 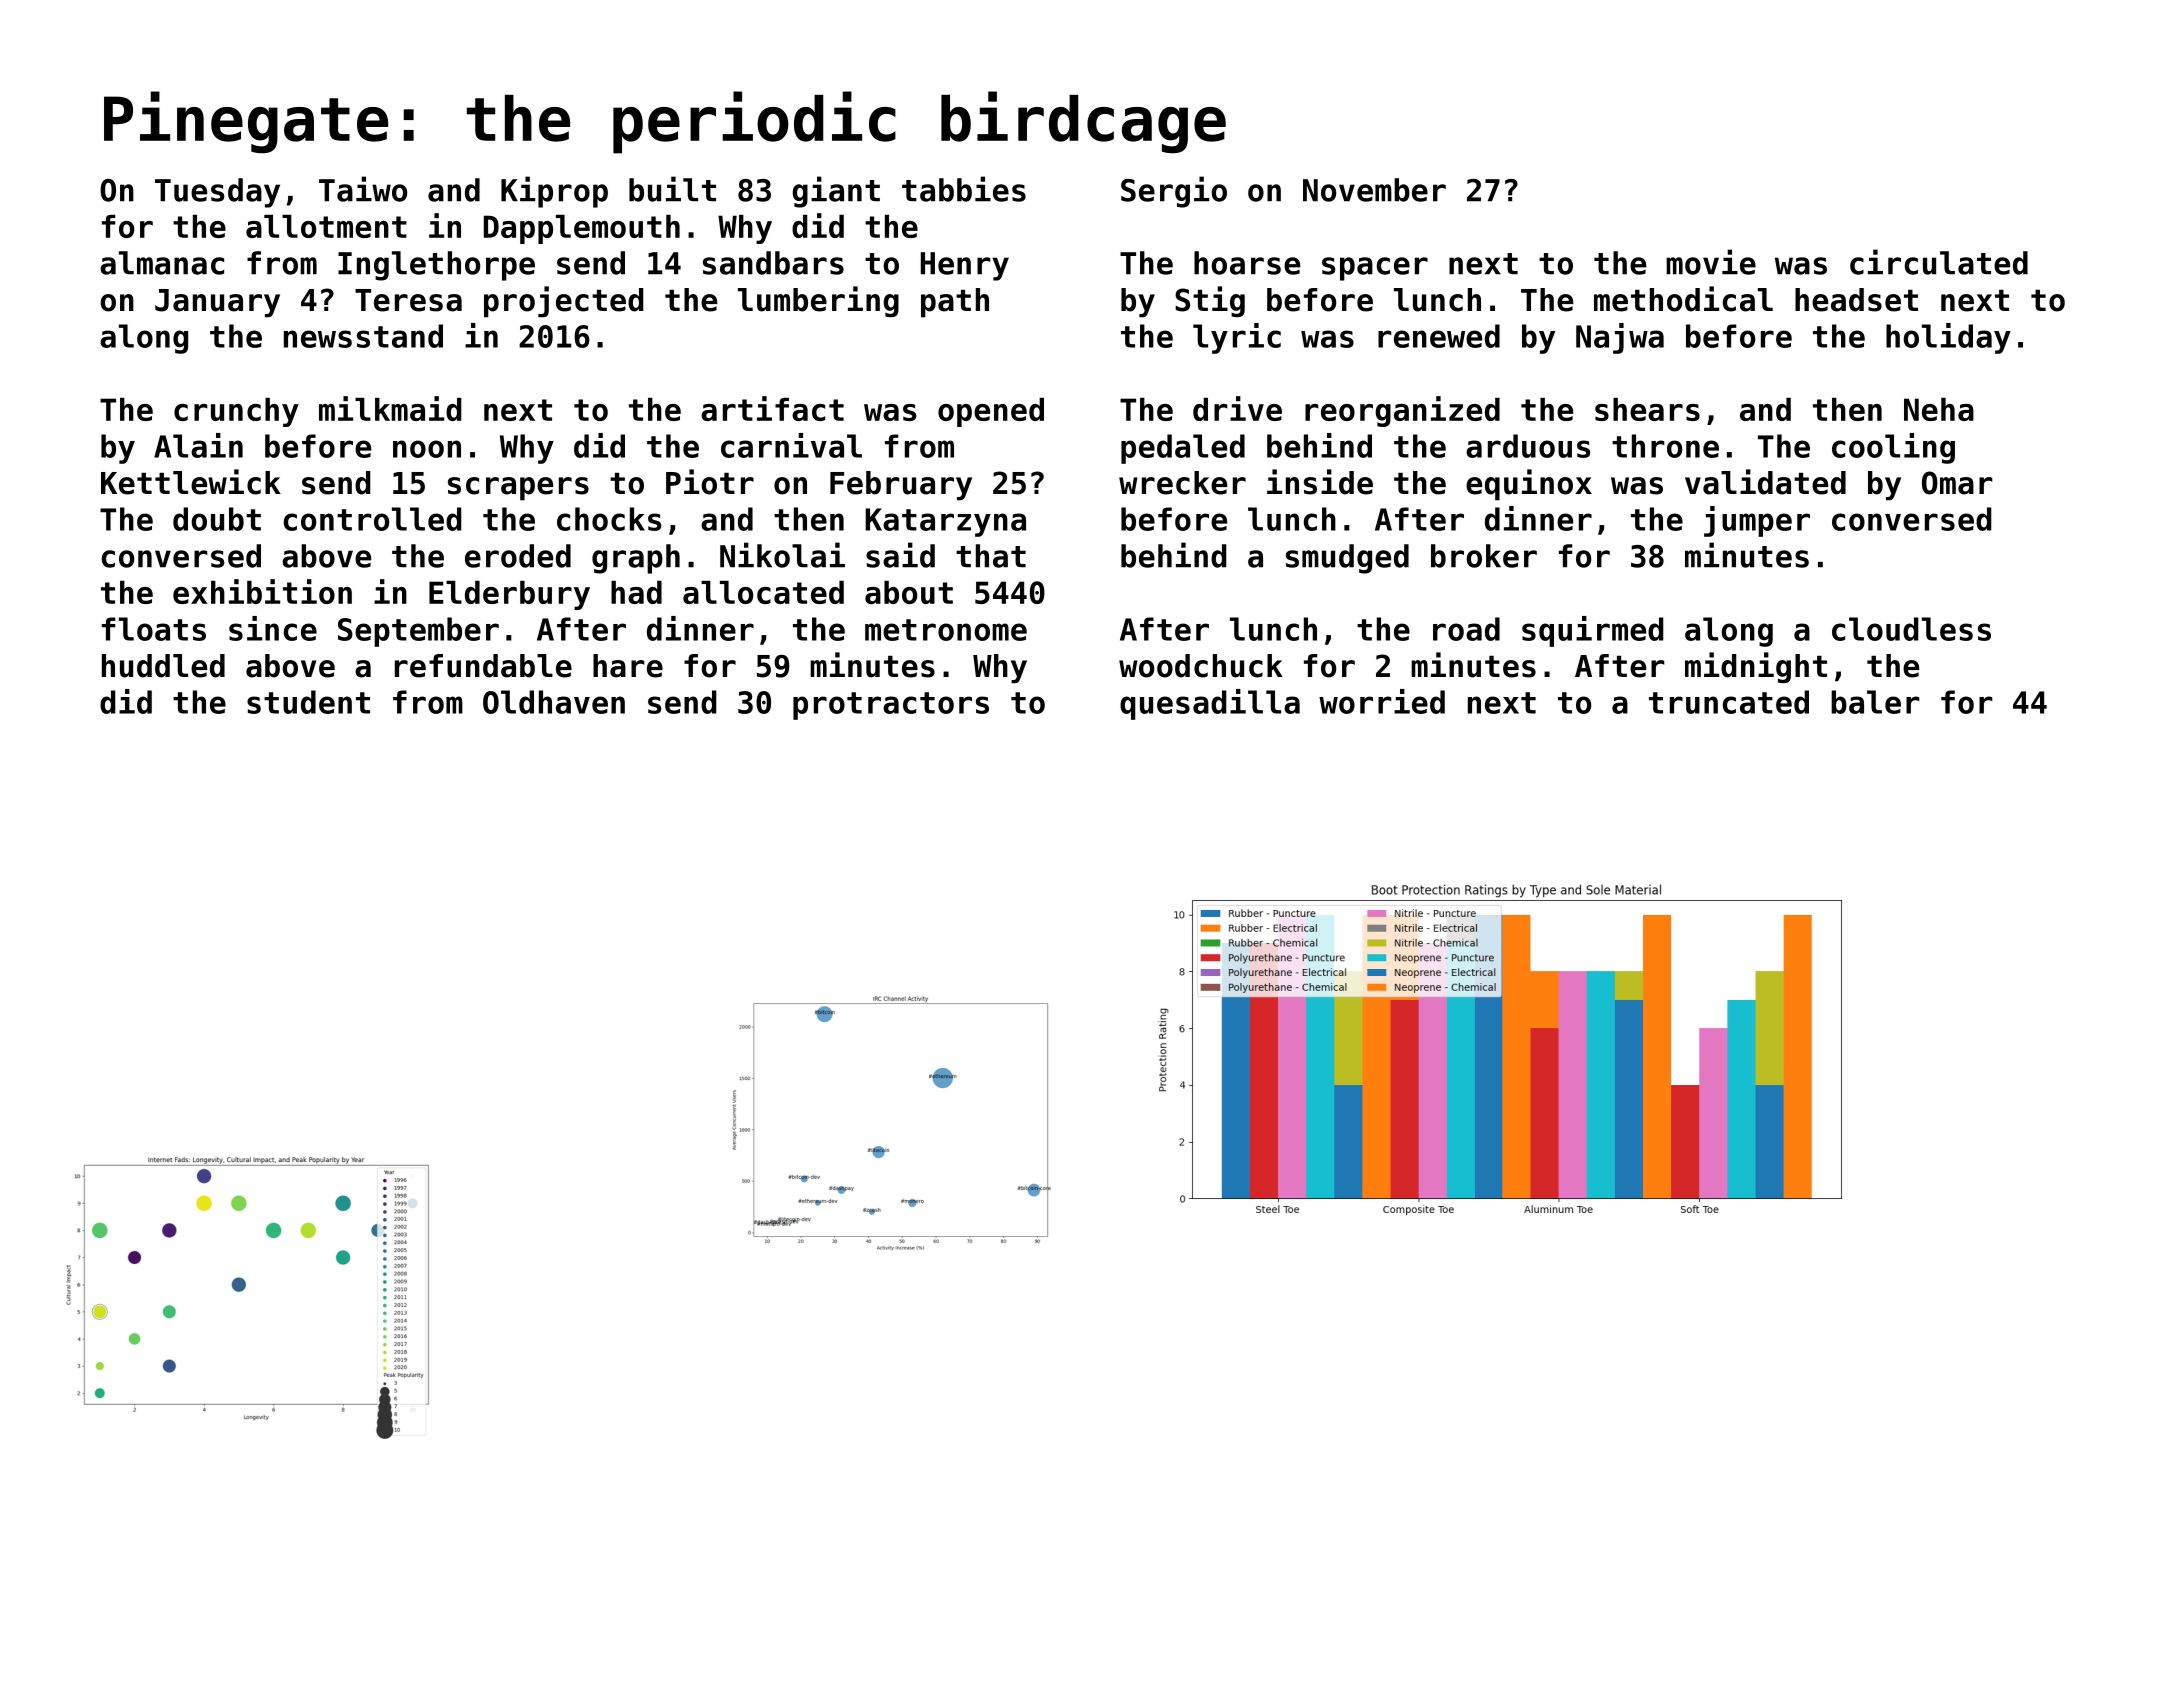 I want to click on circulated, so click(x=1939, y=262).
